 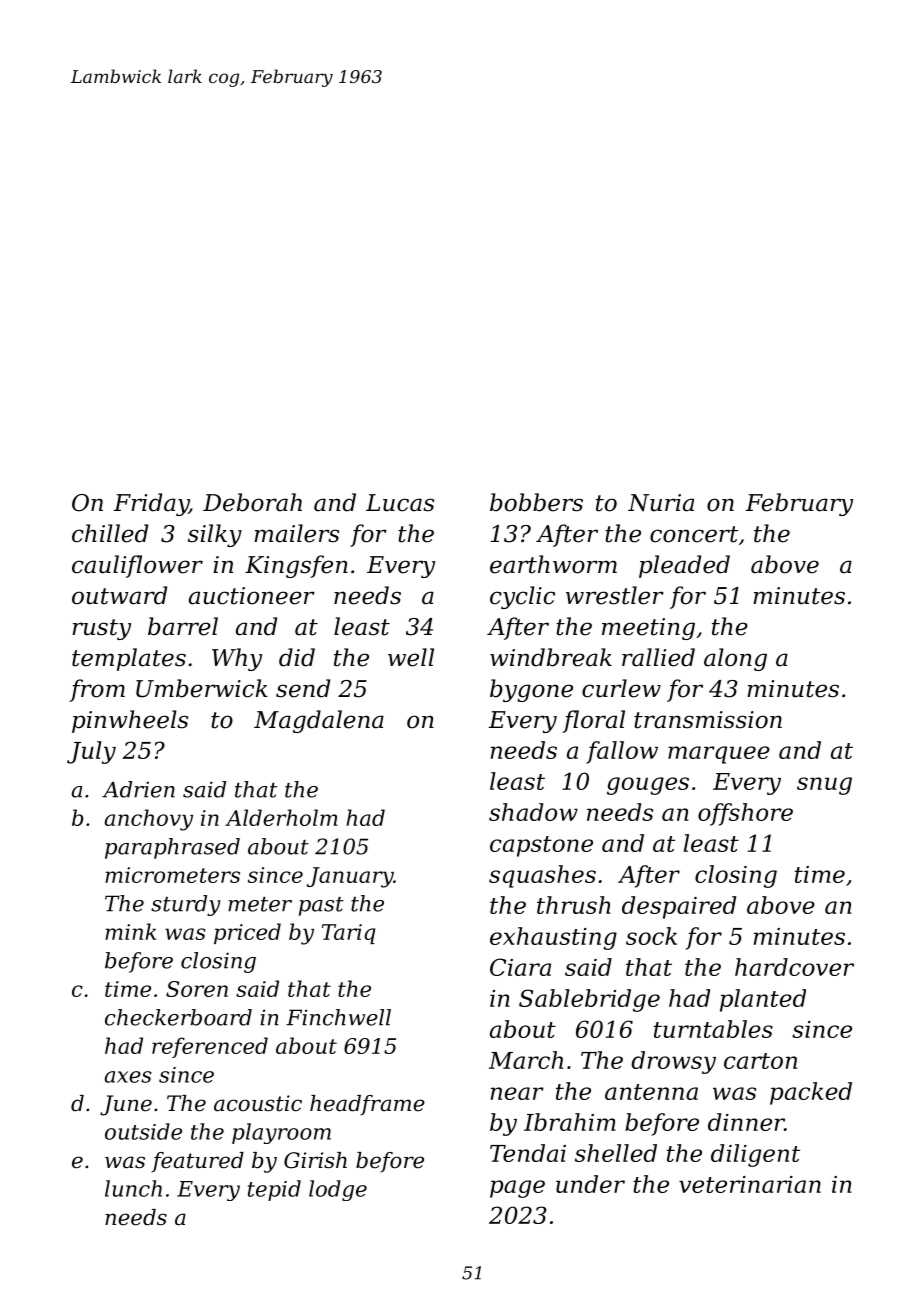 I want to click on despaired, so click(x=679, y=907).
